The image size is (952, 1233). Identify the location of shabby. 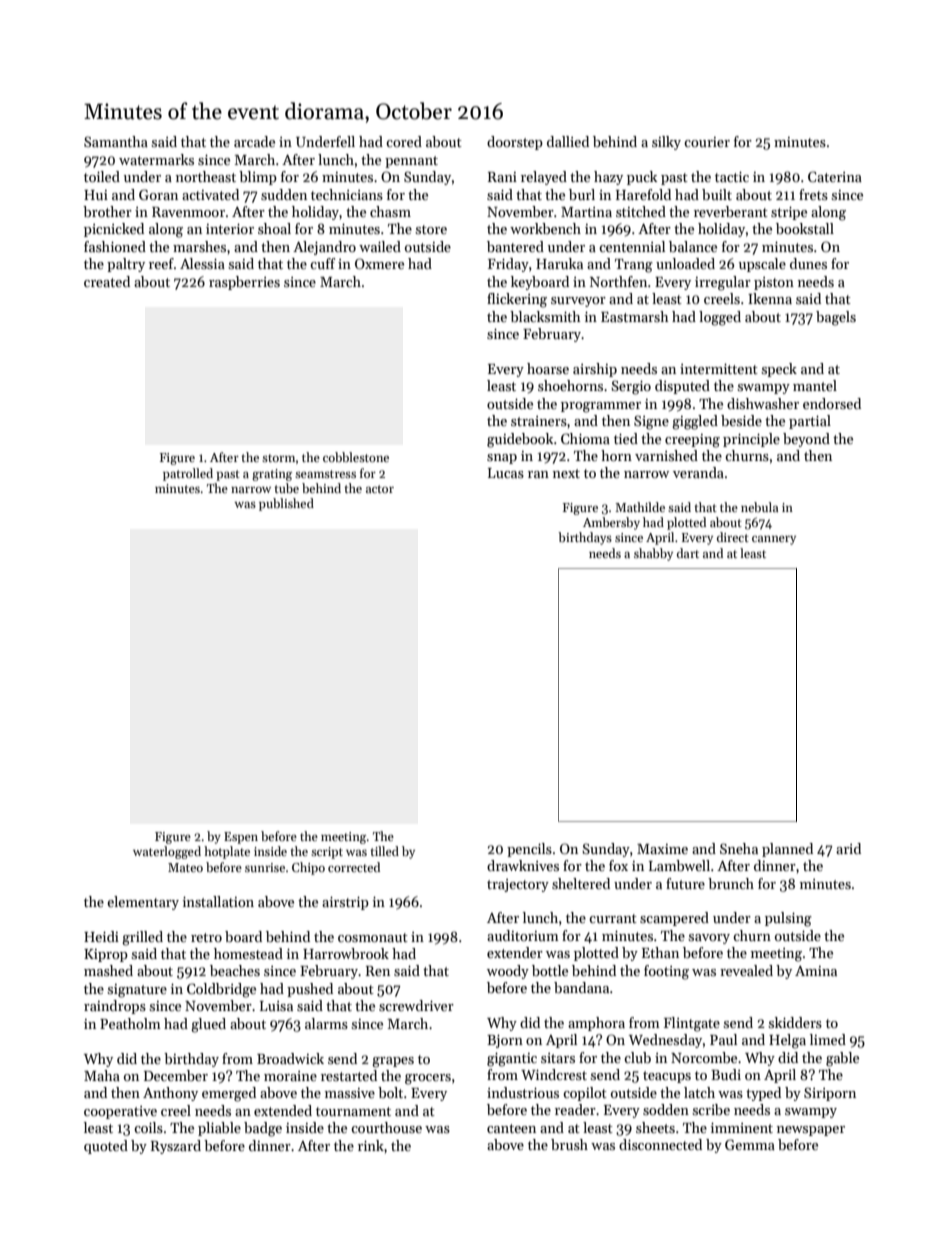
(653, 554).
